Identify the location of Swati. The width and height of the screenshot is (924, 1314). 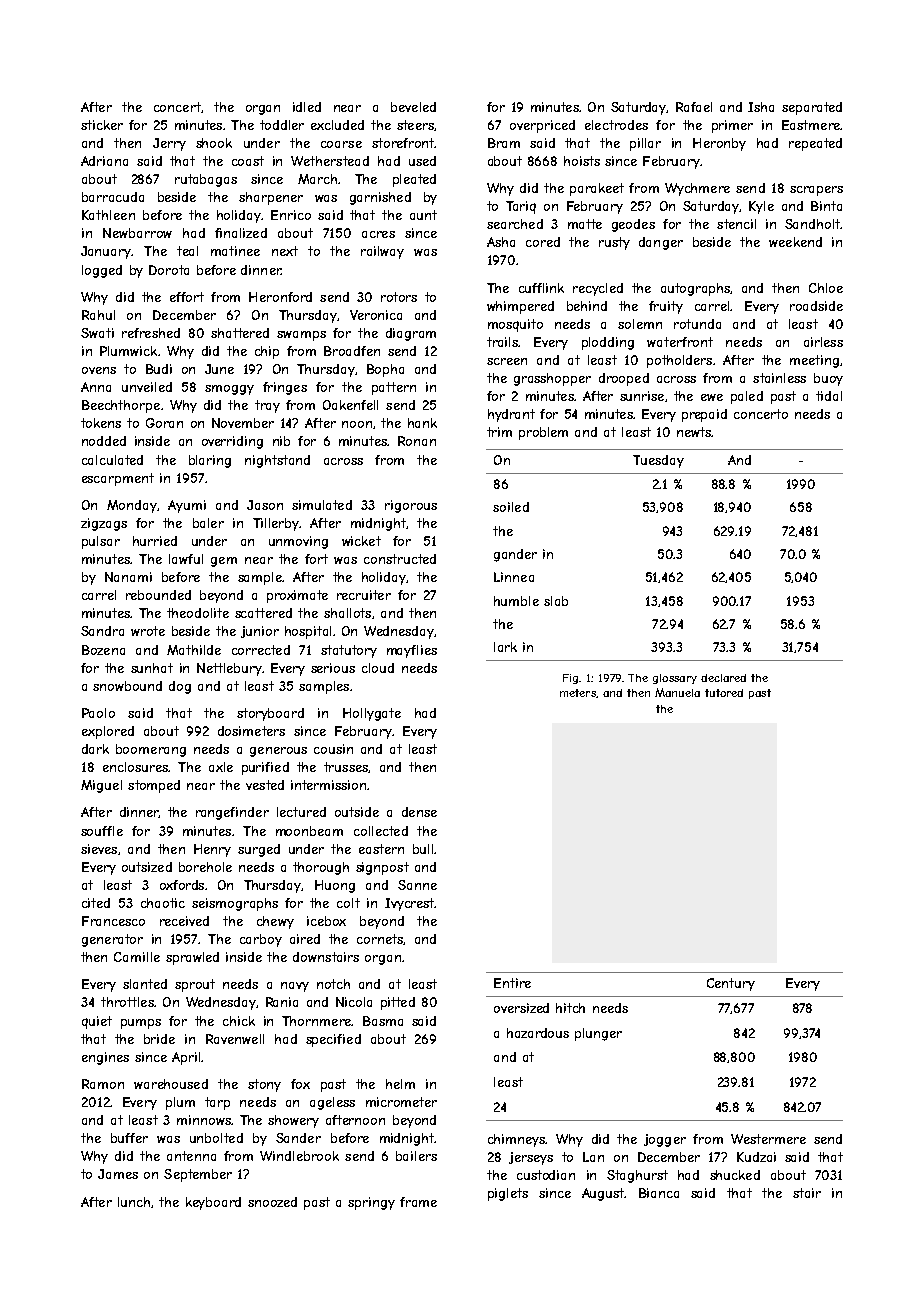
(97, 333).
